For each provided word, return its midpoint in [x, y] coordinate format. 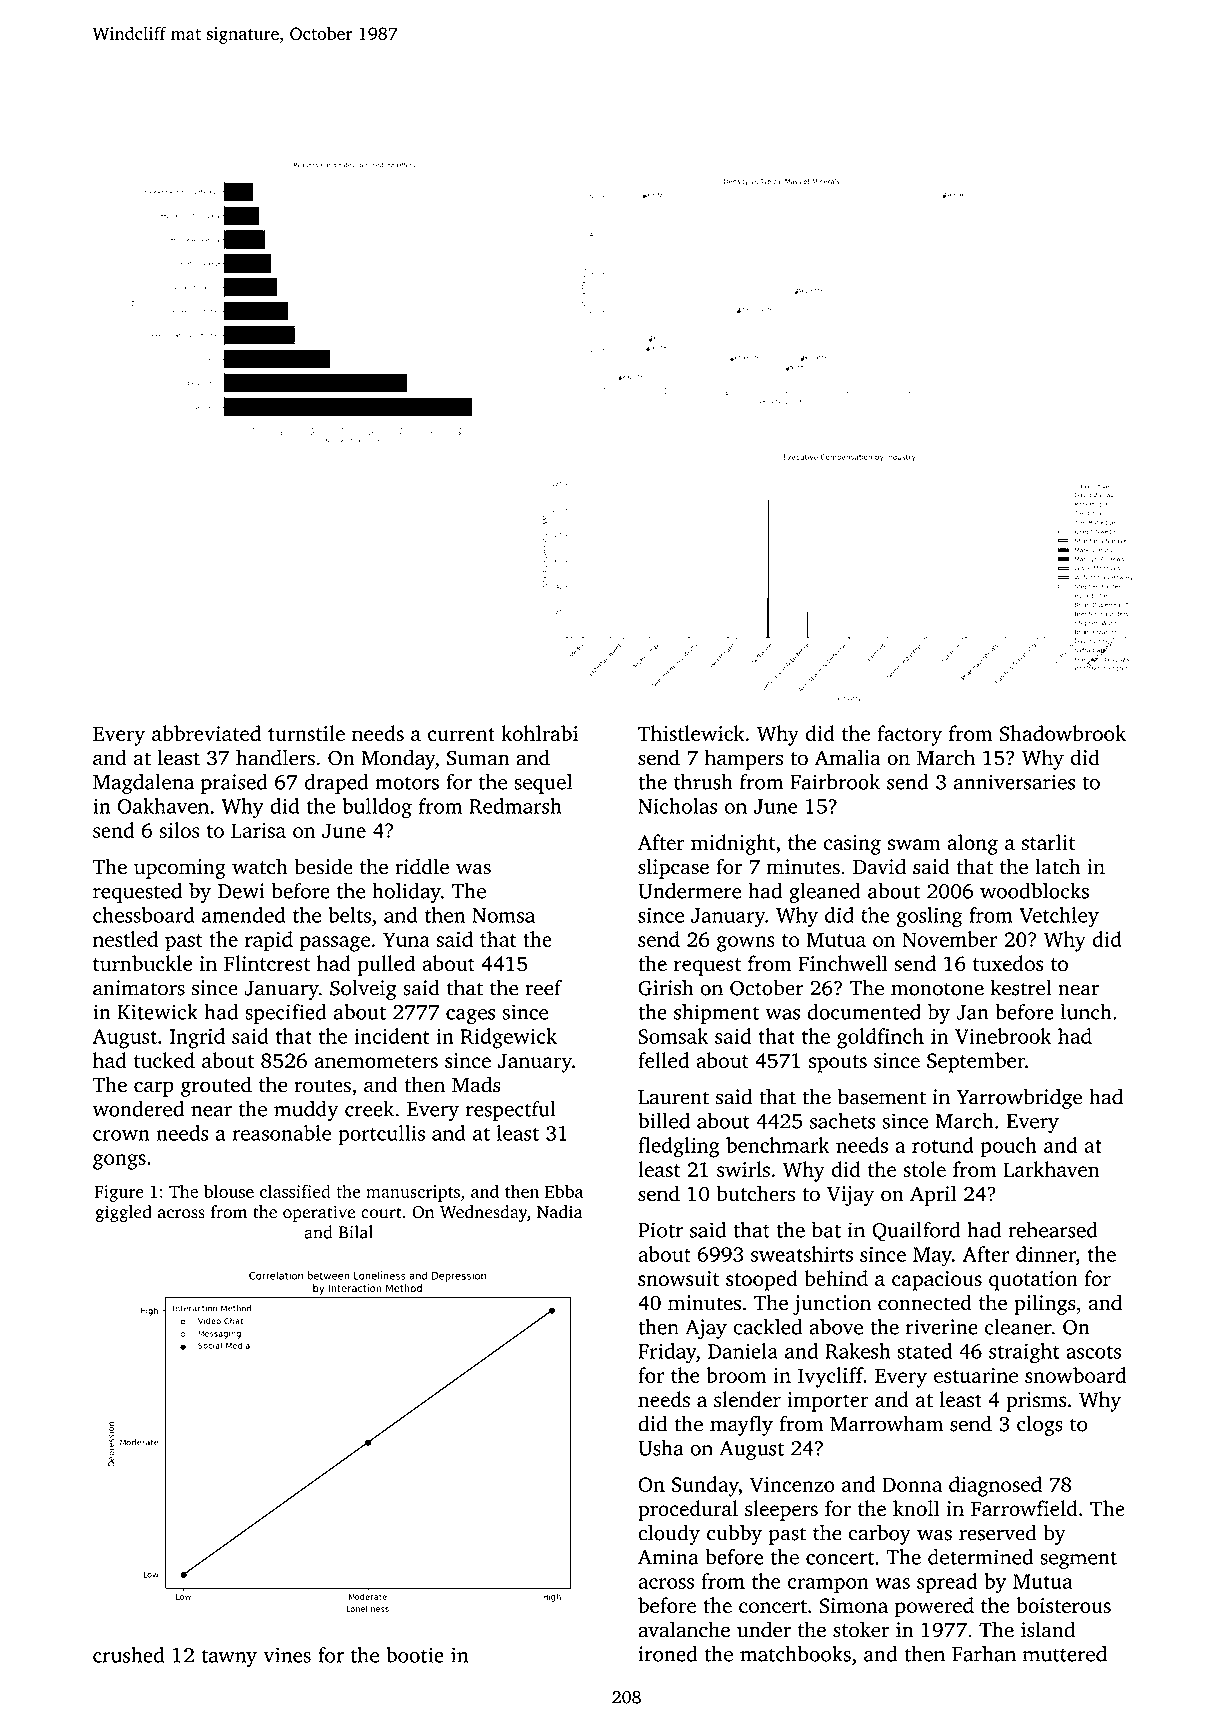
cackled [767, 1327]
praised [234, 784]
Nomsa [503, 915]
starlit [1048, 842]
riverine [942, 1327]
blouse [229, 1191]
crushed [128, 1655]
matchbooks [795, 1654]
